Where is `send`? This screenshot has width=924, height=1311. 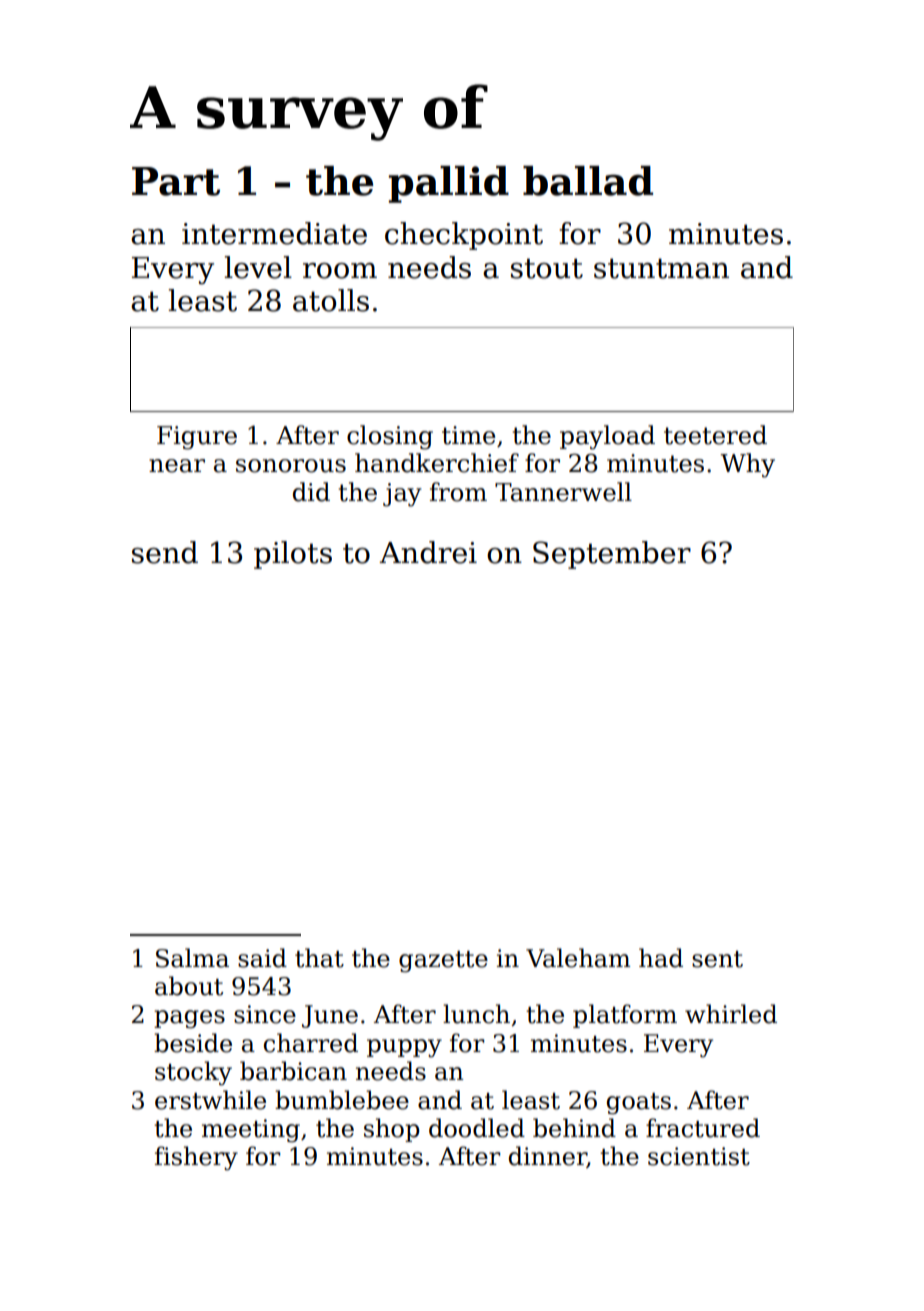
send is located at coordinates (165, 552).
